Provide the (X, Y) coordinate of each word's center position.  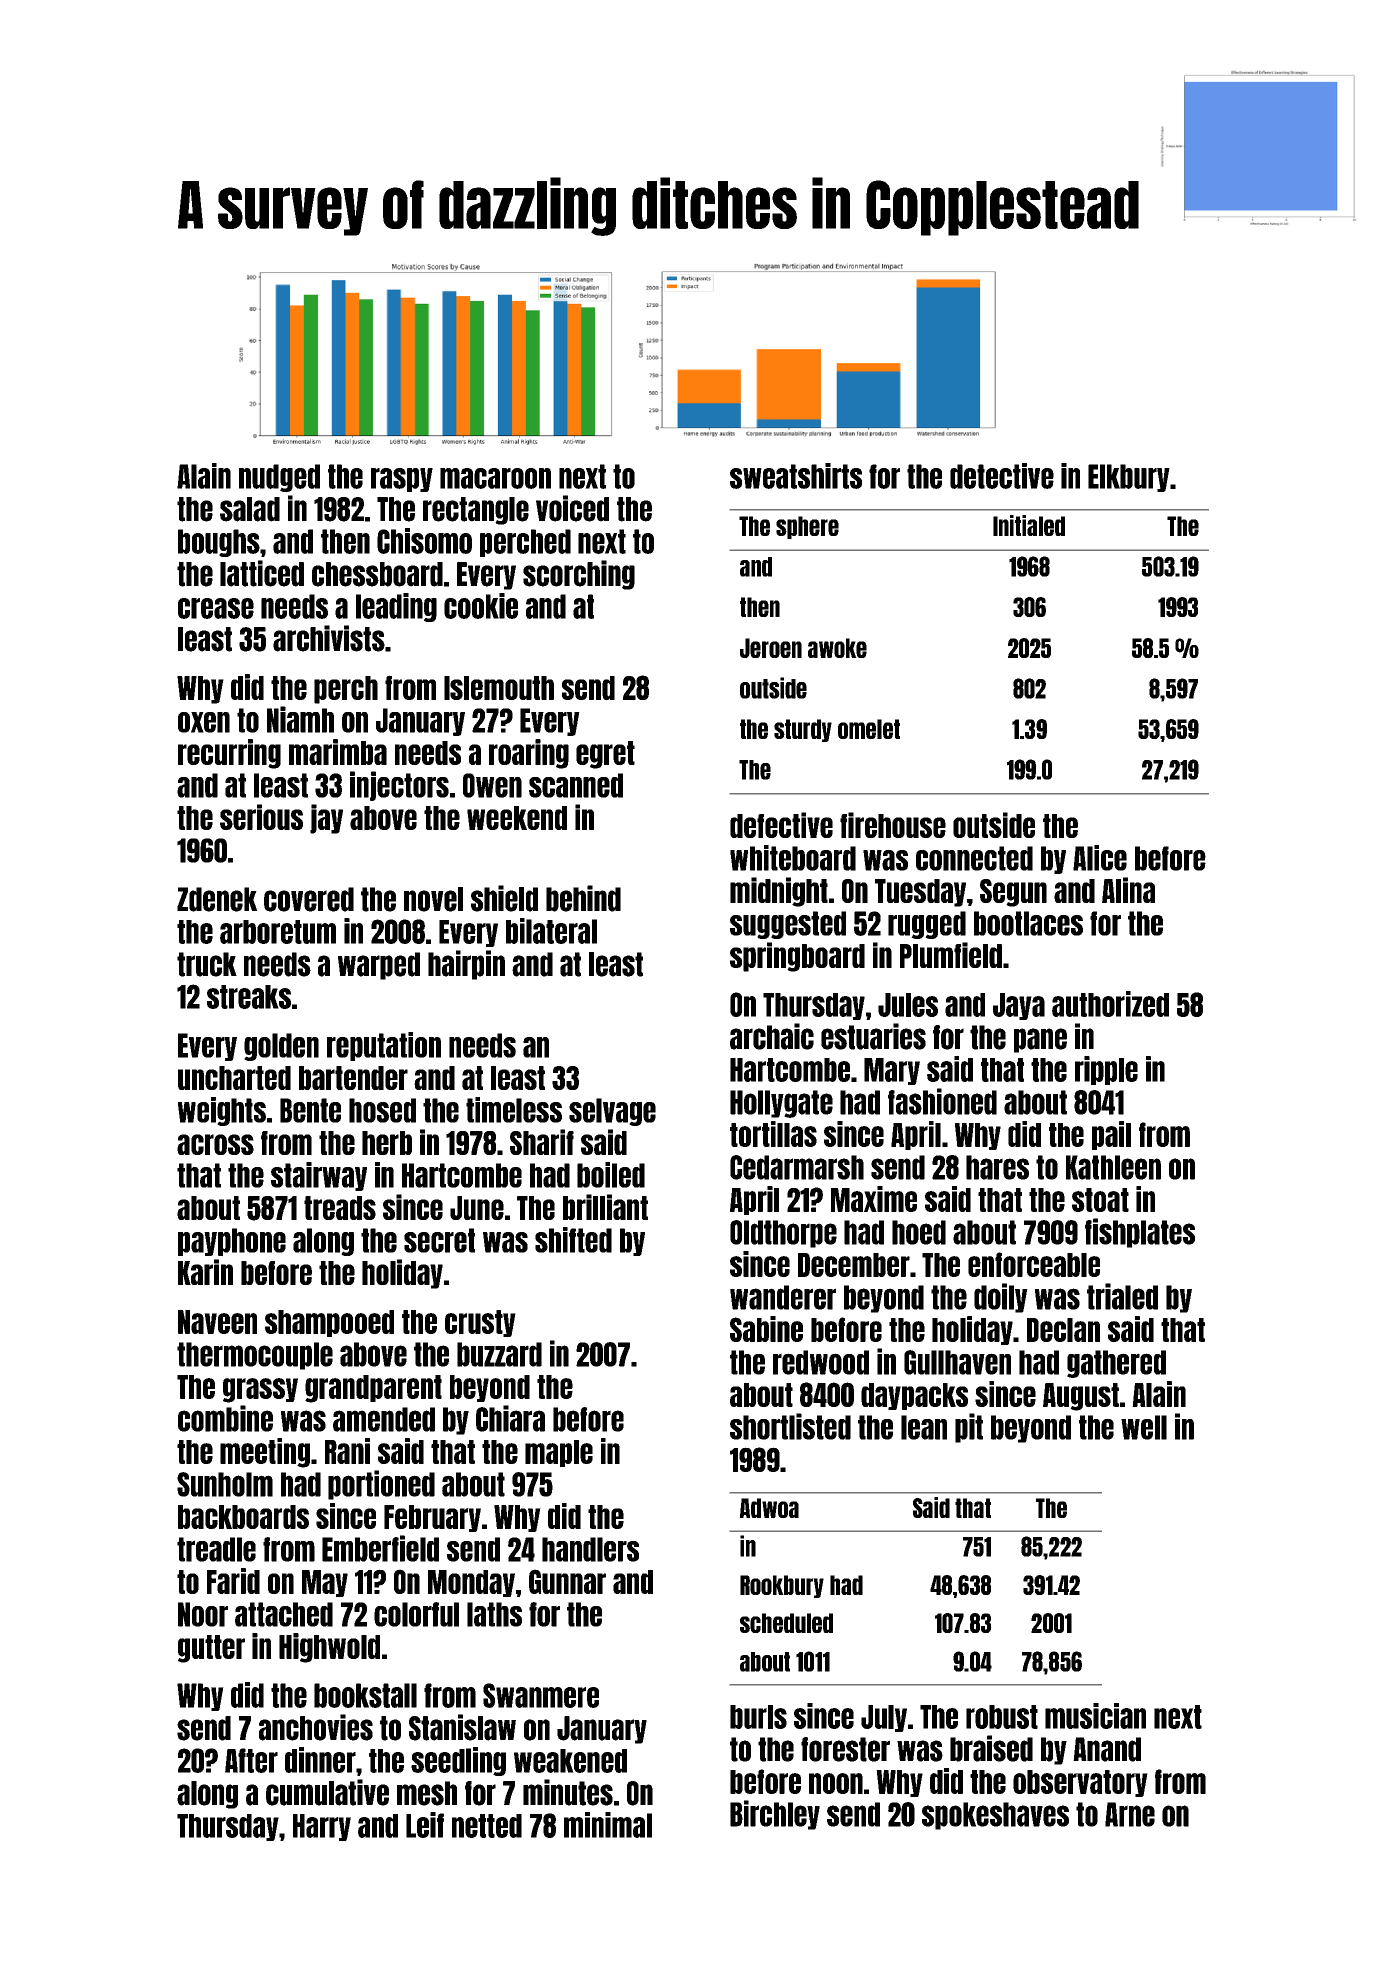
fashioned (942, 1101)
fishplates (1140, 1233)
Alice (1100, 858)
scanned (576, 785)
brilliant (605, 1207)
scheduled (786, 1623)
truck (207, 964)
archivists (329, 638)
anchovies (316, 1727)
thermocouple (255, 1356)
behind (583, 898)
